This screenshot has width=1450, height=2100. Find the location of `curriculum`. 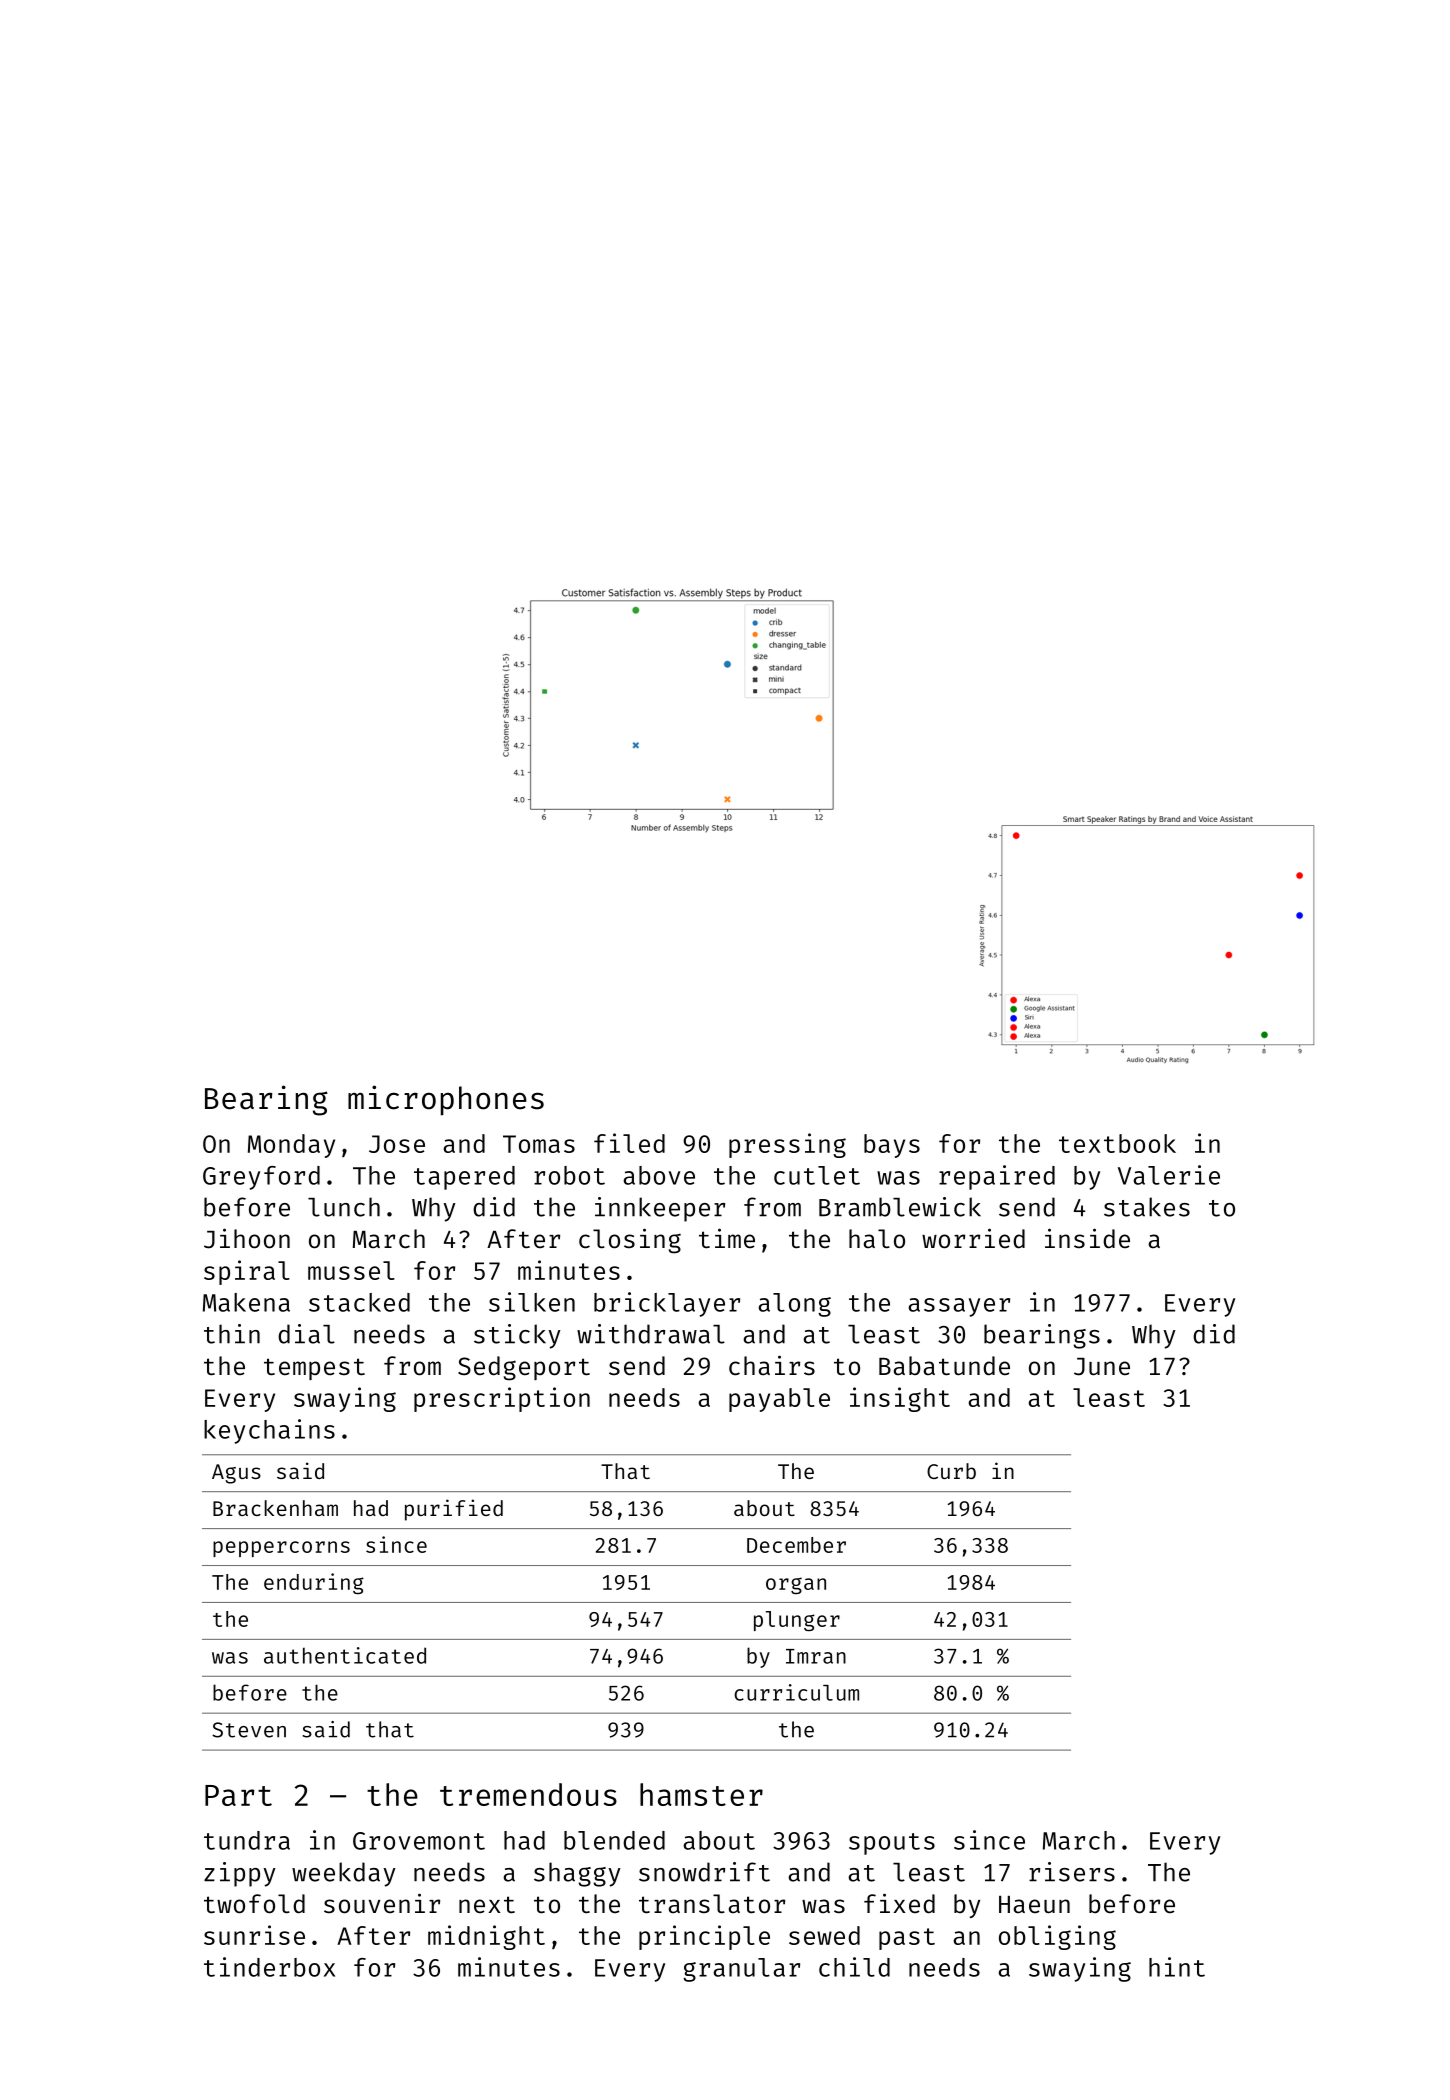

curriculum is located at coordinates (796, 1692).
